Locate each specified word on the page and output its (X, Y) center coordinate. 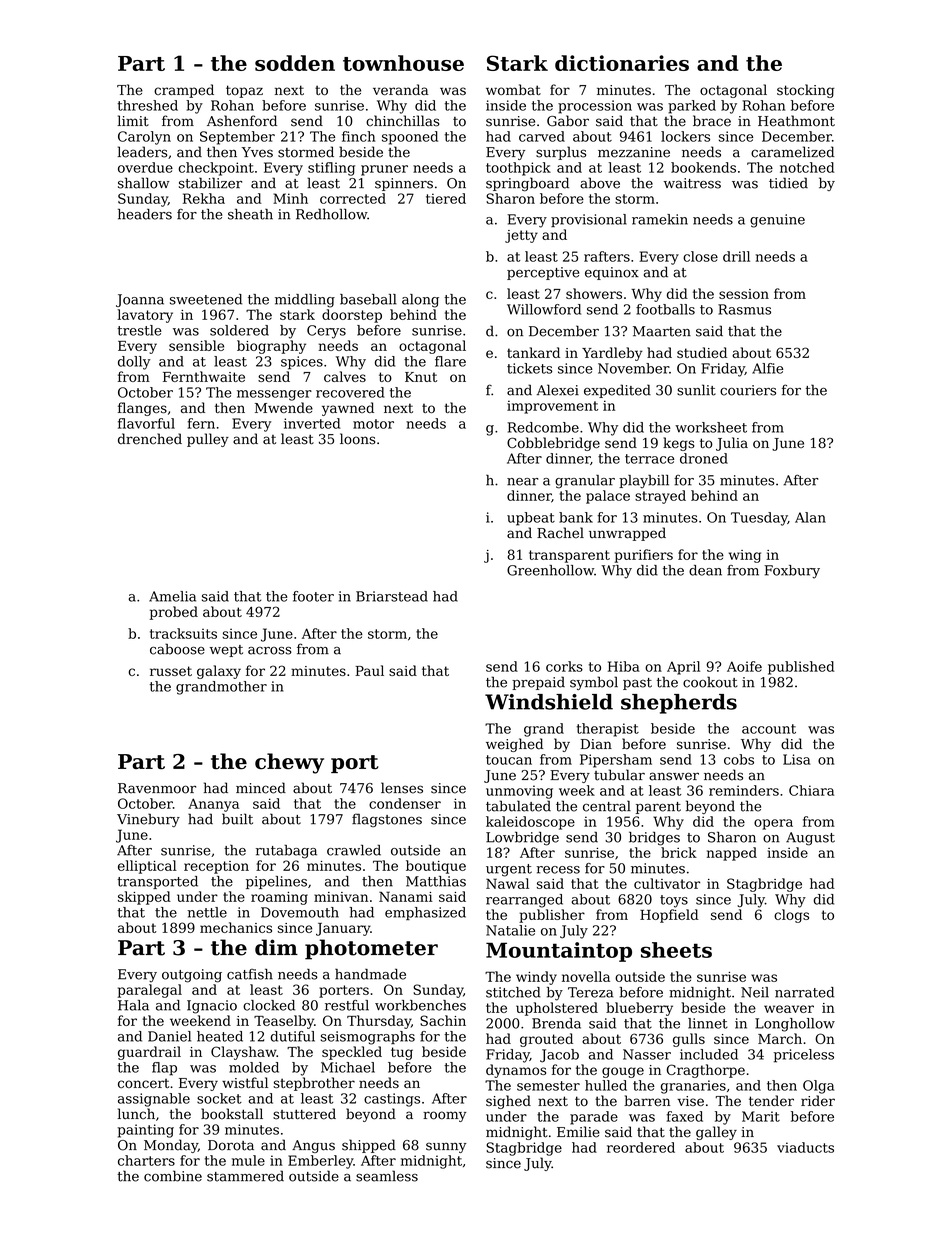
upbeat (531, 519)
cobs (739, 759)
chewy (289, 763)
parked (692, 107)
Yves (257, 152)
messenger (274, 395)
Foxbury (792, 572)
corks (564, 666)
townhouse (403, 63)
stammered (245, 1176)
